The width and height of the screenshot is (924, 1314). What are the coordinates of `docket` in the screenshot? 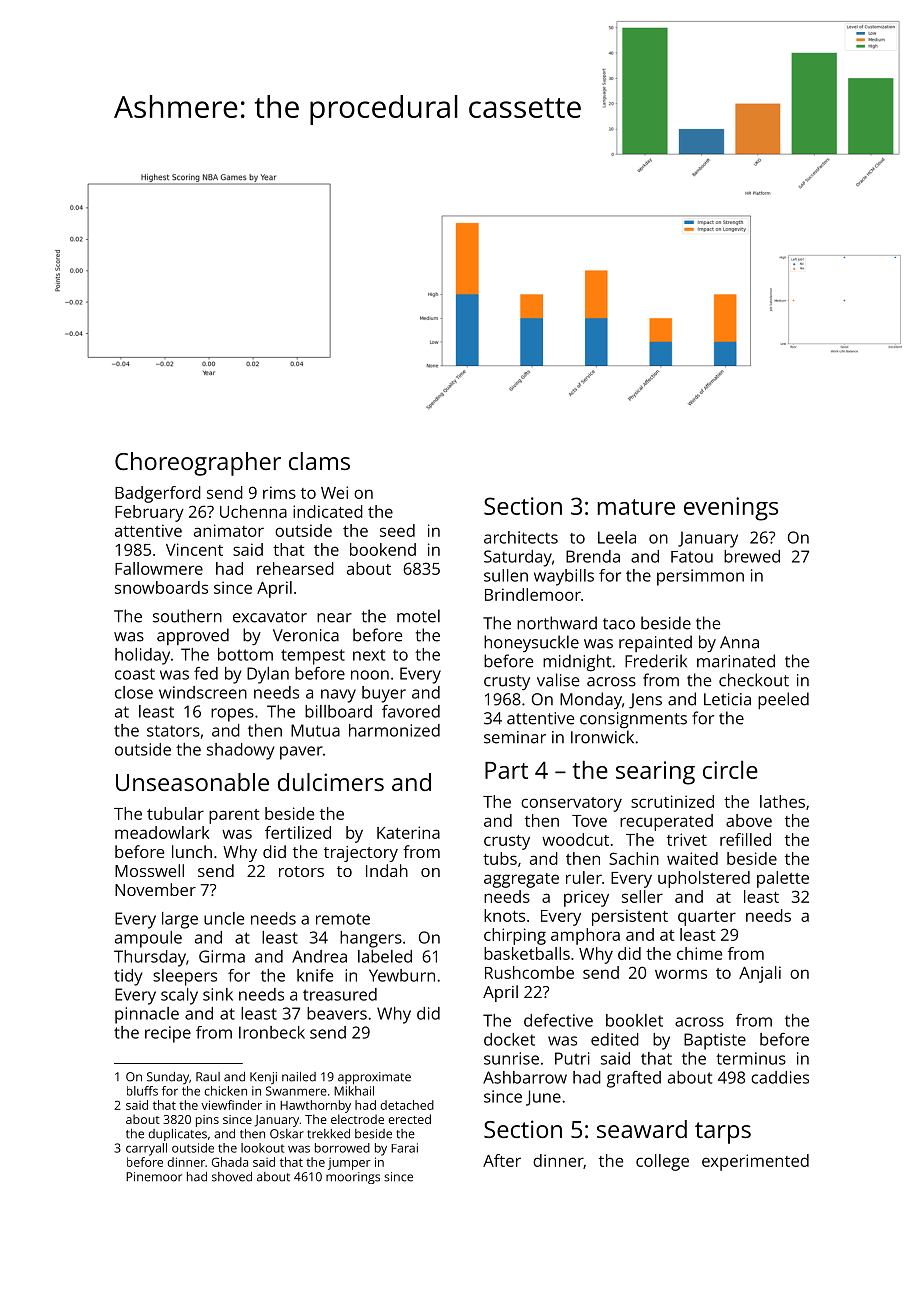 It's located at (509, 1039).
